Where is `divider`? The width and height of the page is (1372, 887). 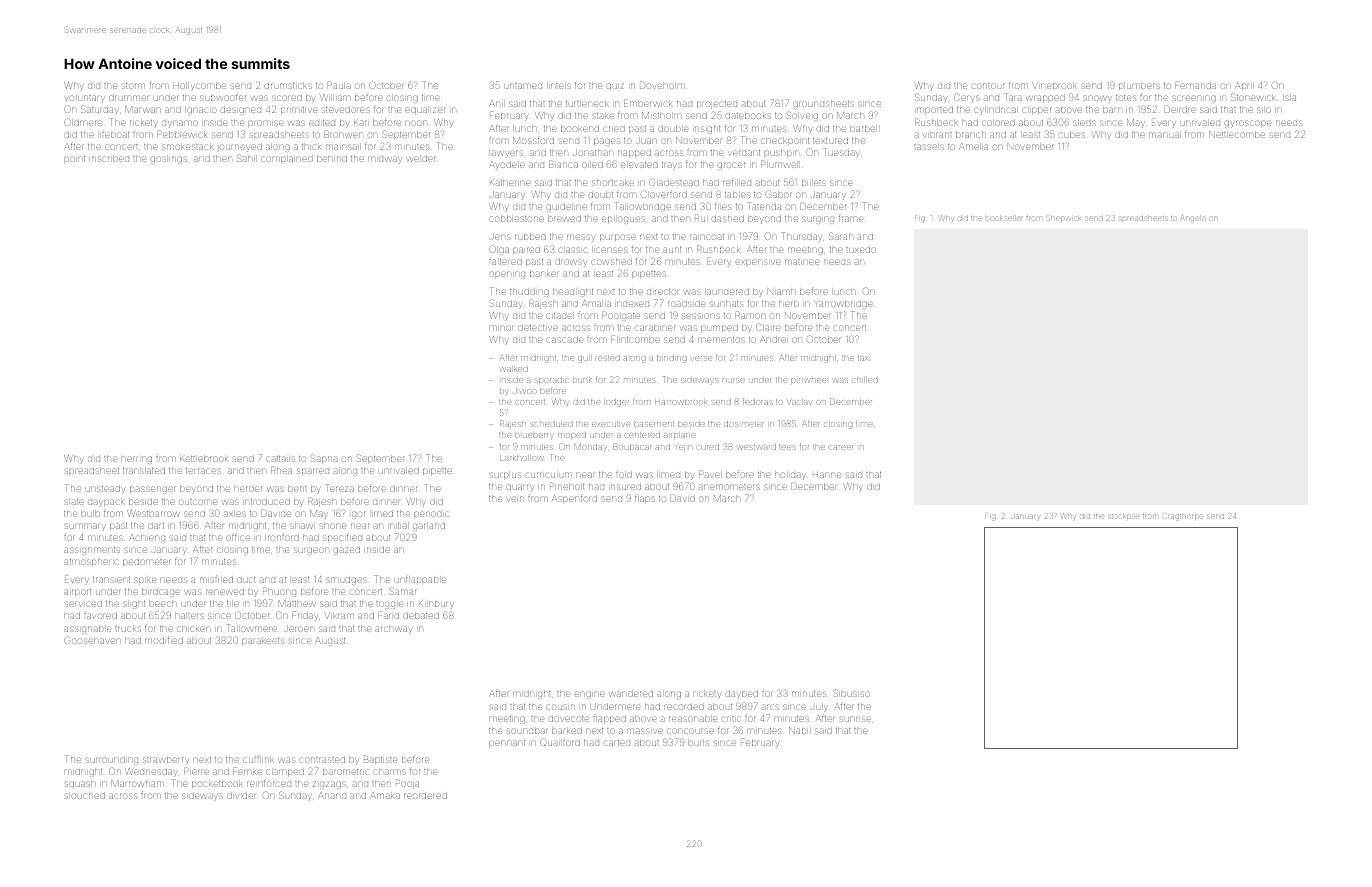 divider is located at coordinates (241, 796).
